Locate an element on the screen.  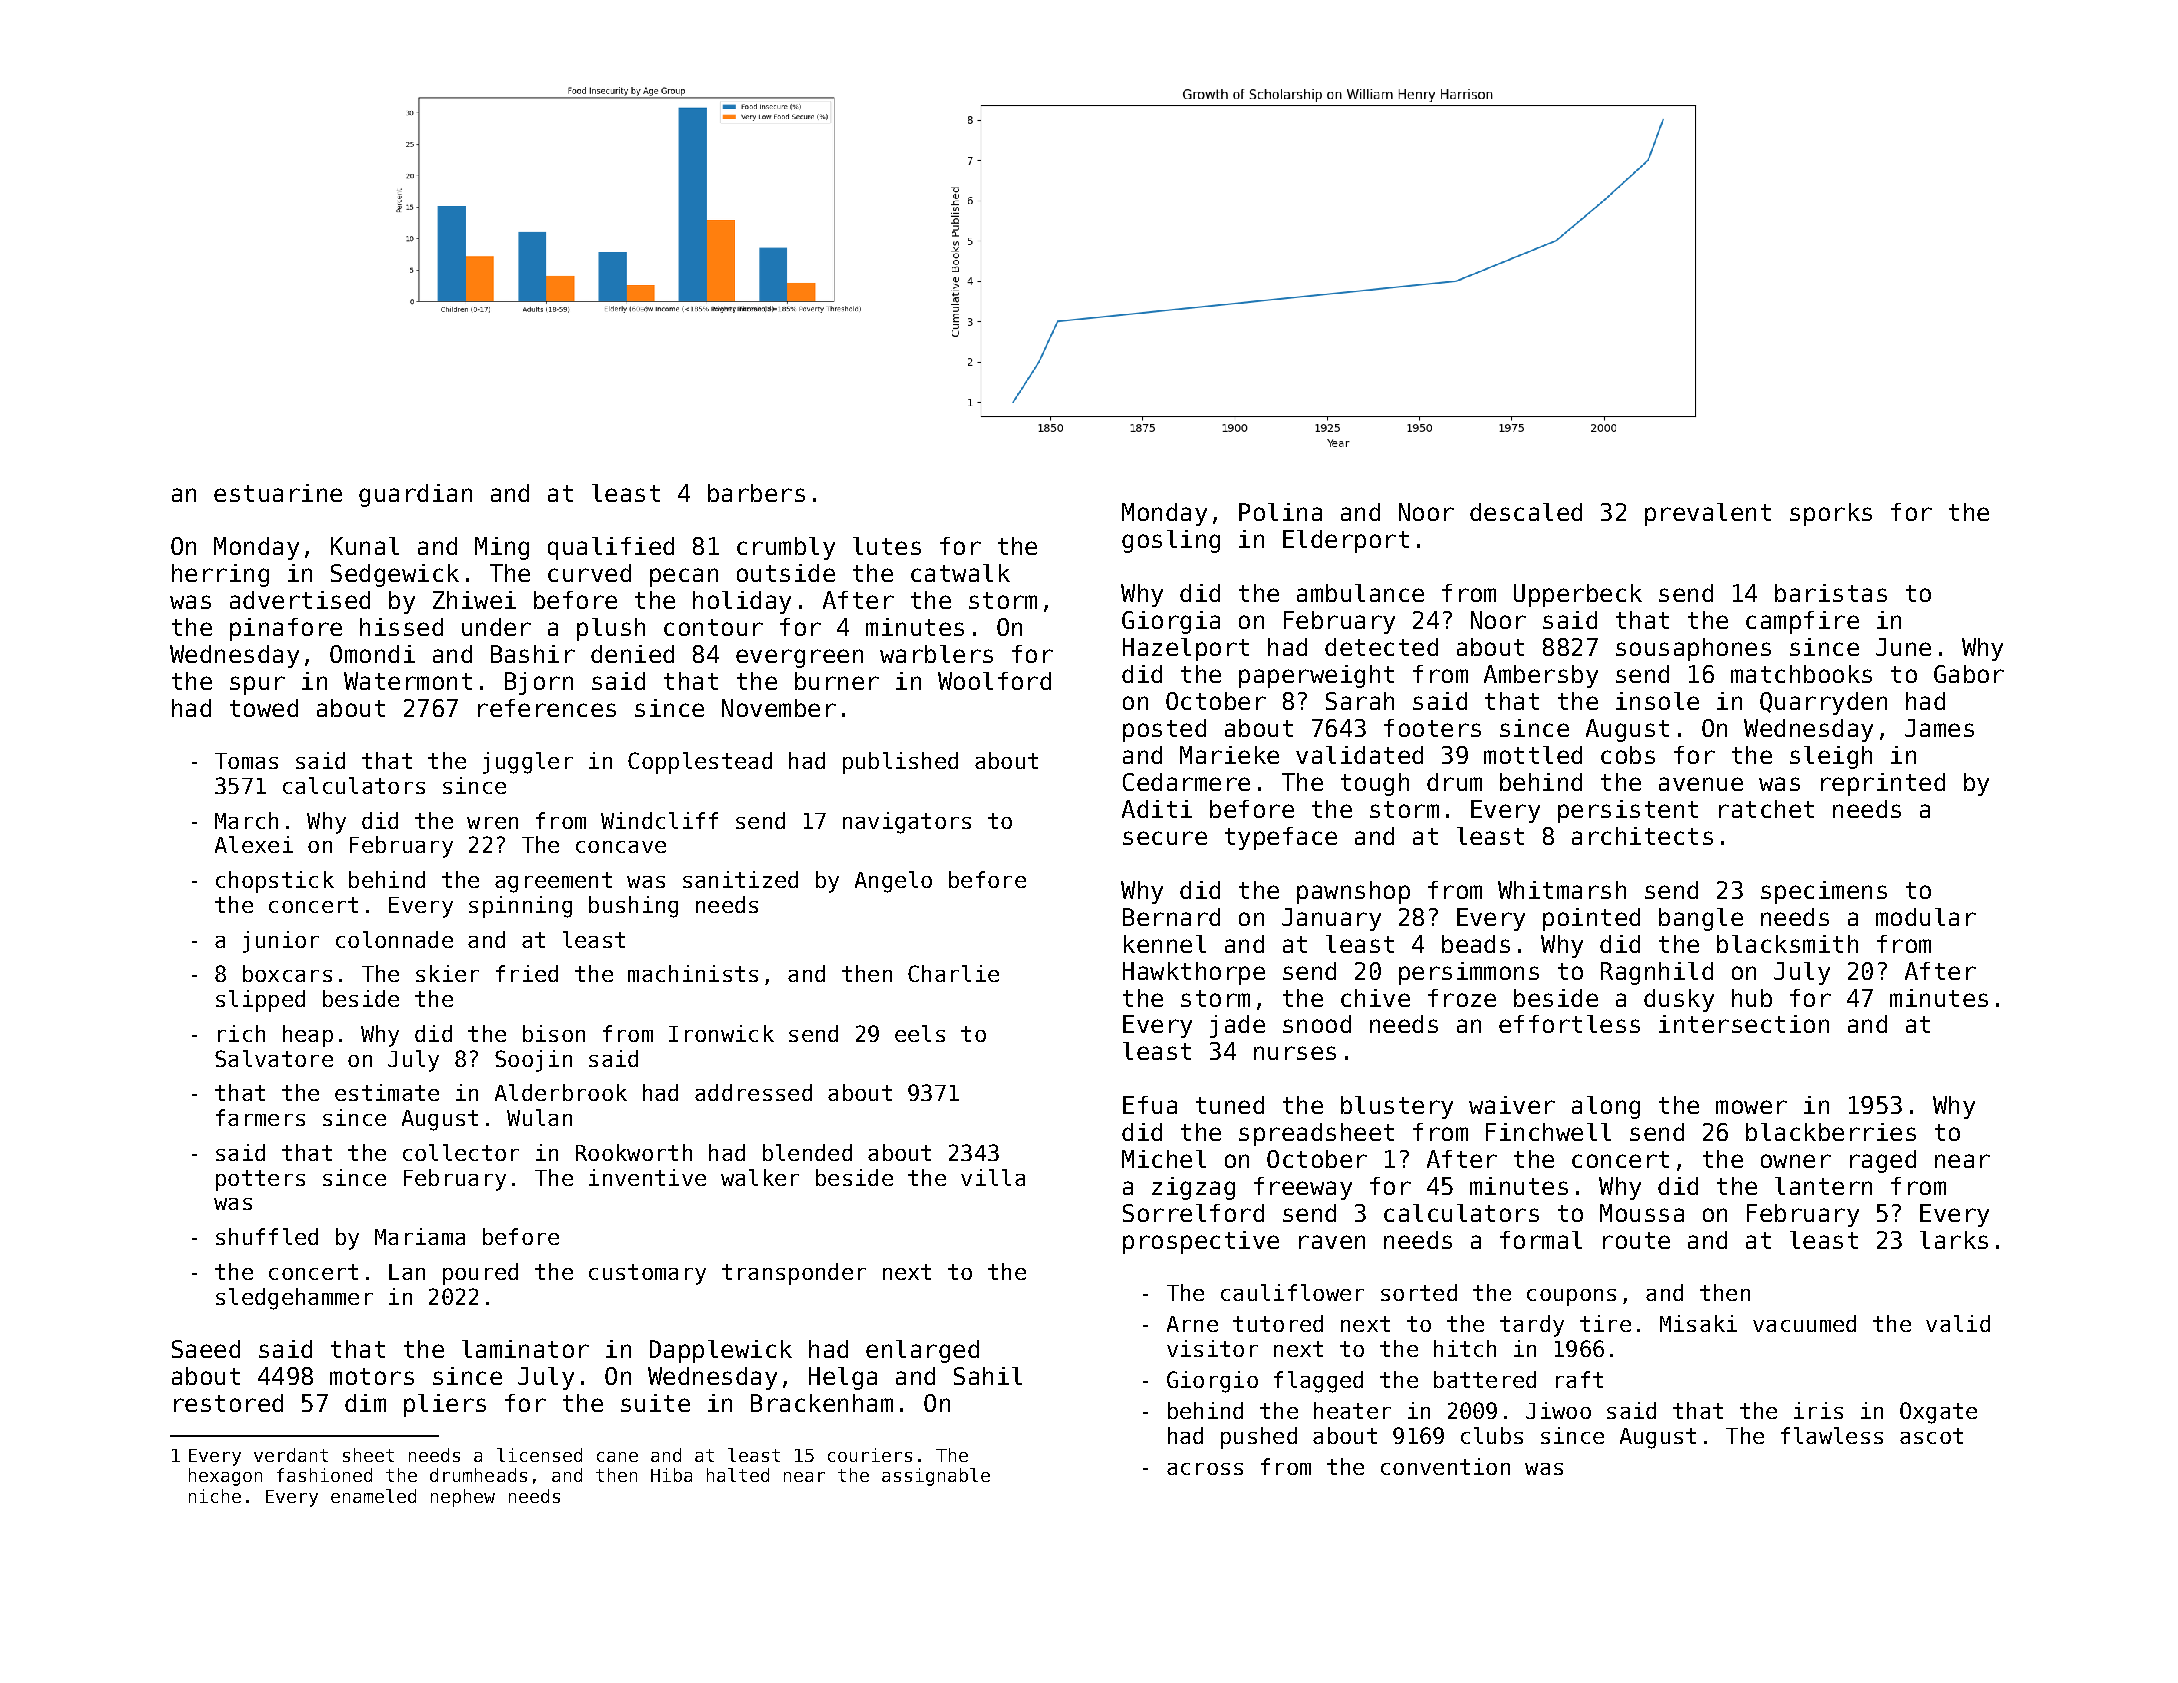
clubs is located at coordinates (1492, 1435).
